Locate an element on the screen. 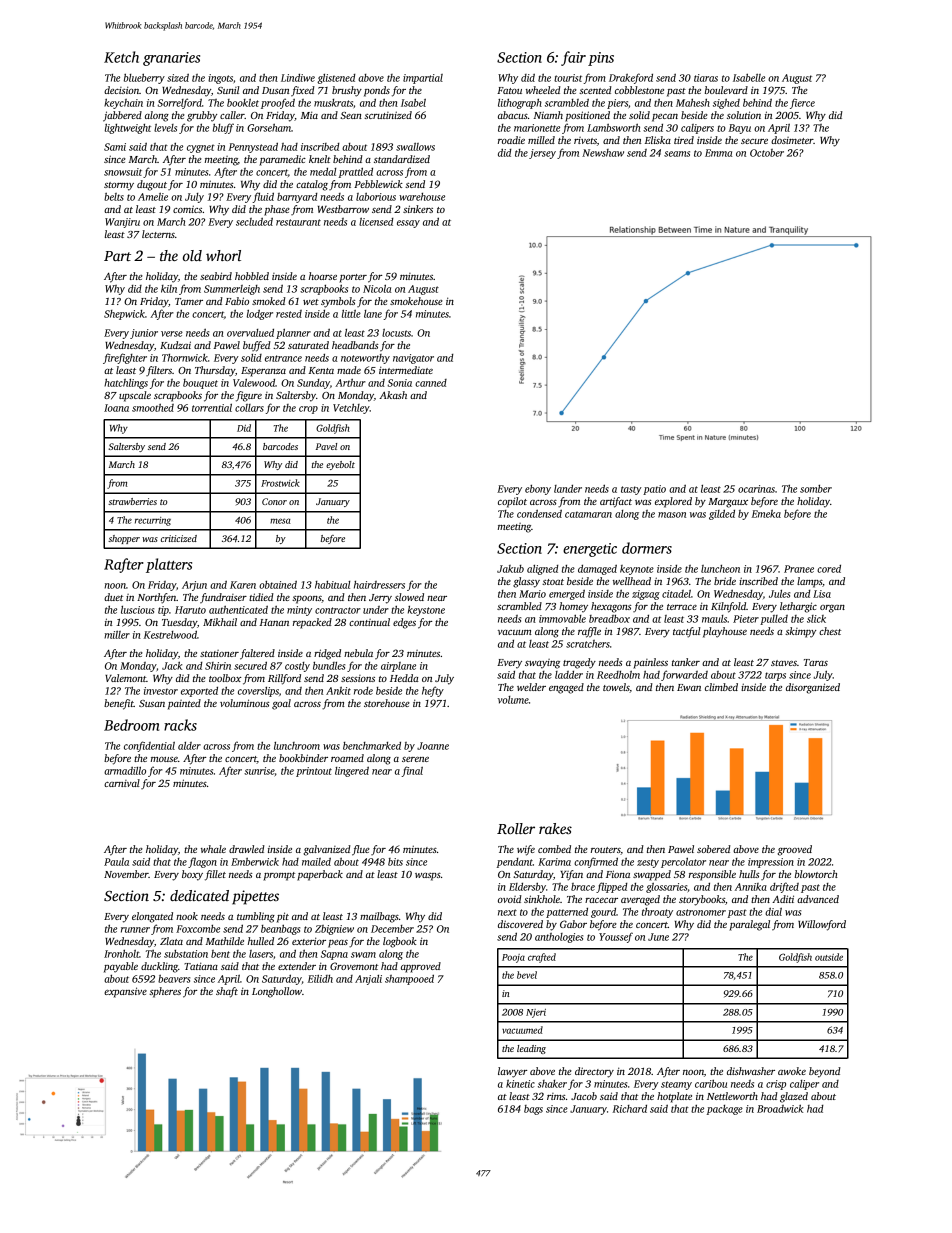  caribou is located at coordinates (711, 1083).
